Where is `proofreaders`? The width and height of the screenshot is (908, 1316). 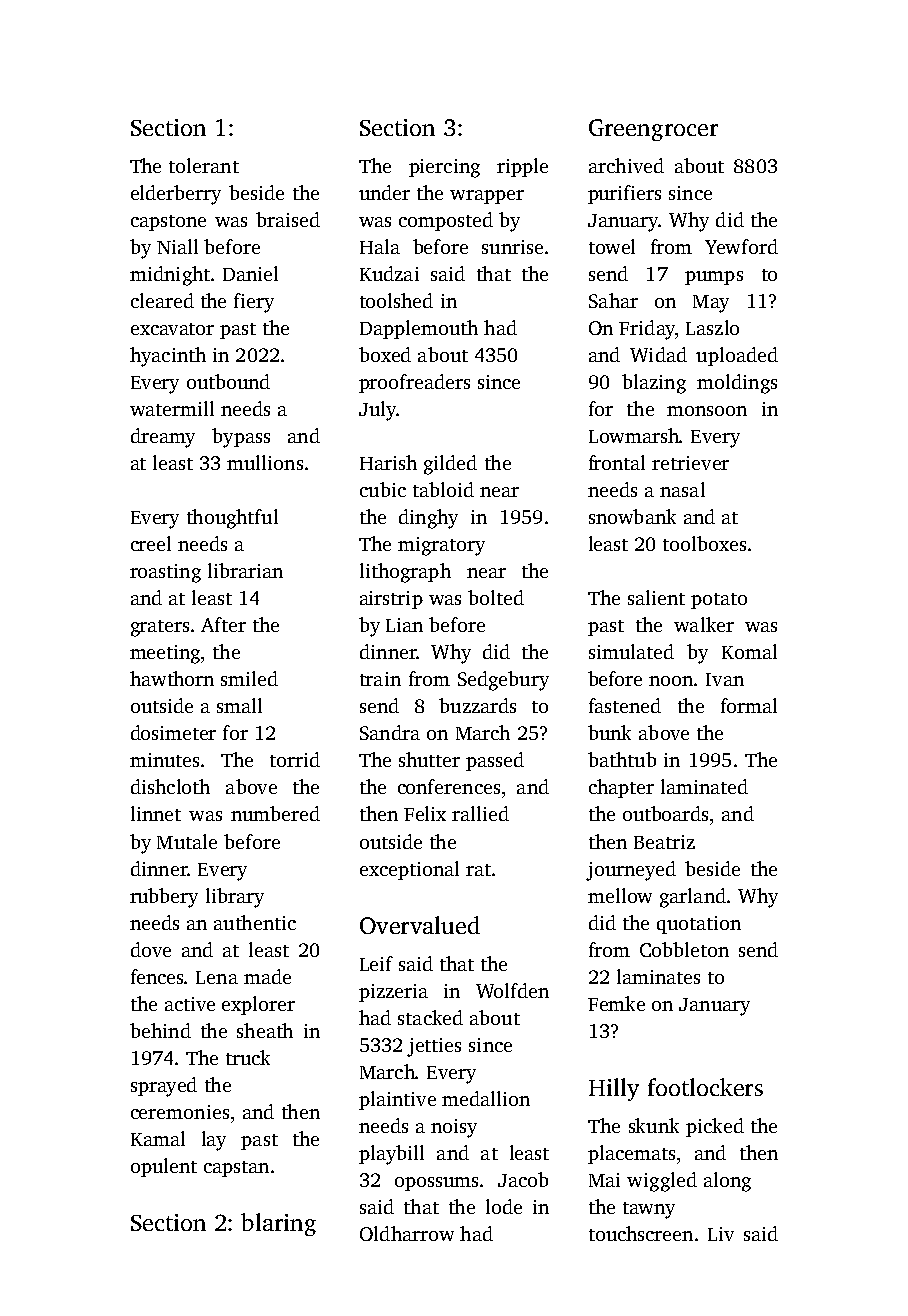 proofreaders is located at coordinates (414, 383).
